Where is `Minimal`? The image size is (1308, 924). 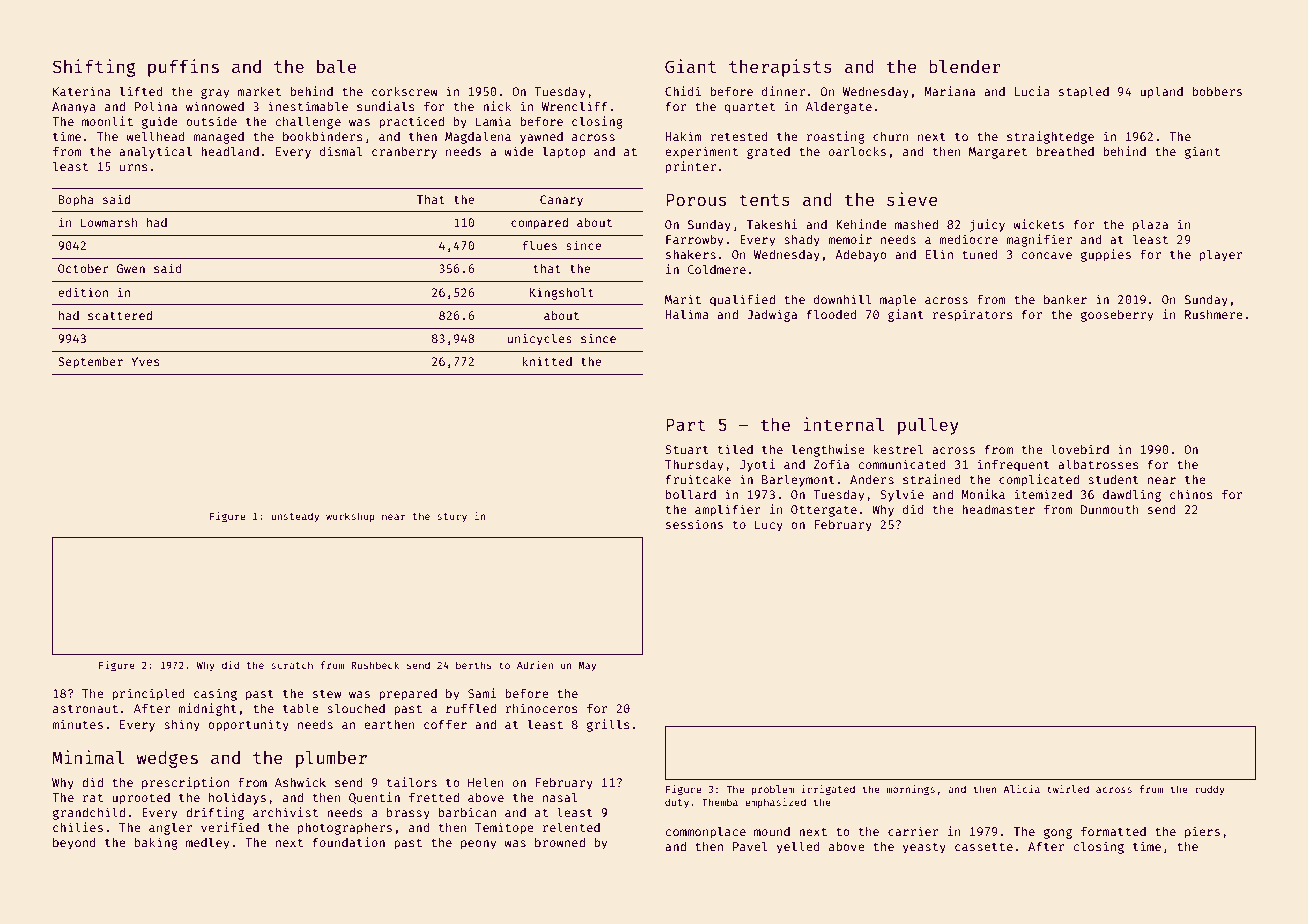
Minimal is located at coordinates (88, 757).
